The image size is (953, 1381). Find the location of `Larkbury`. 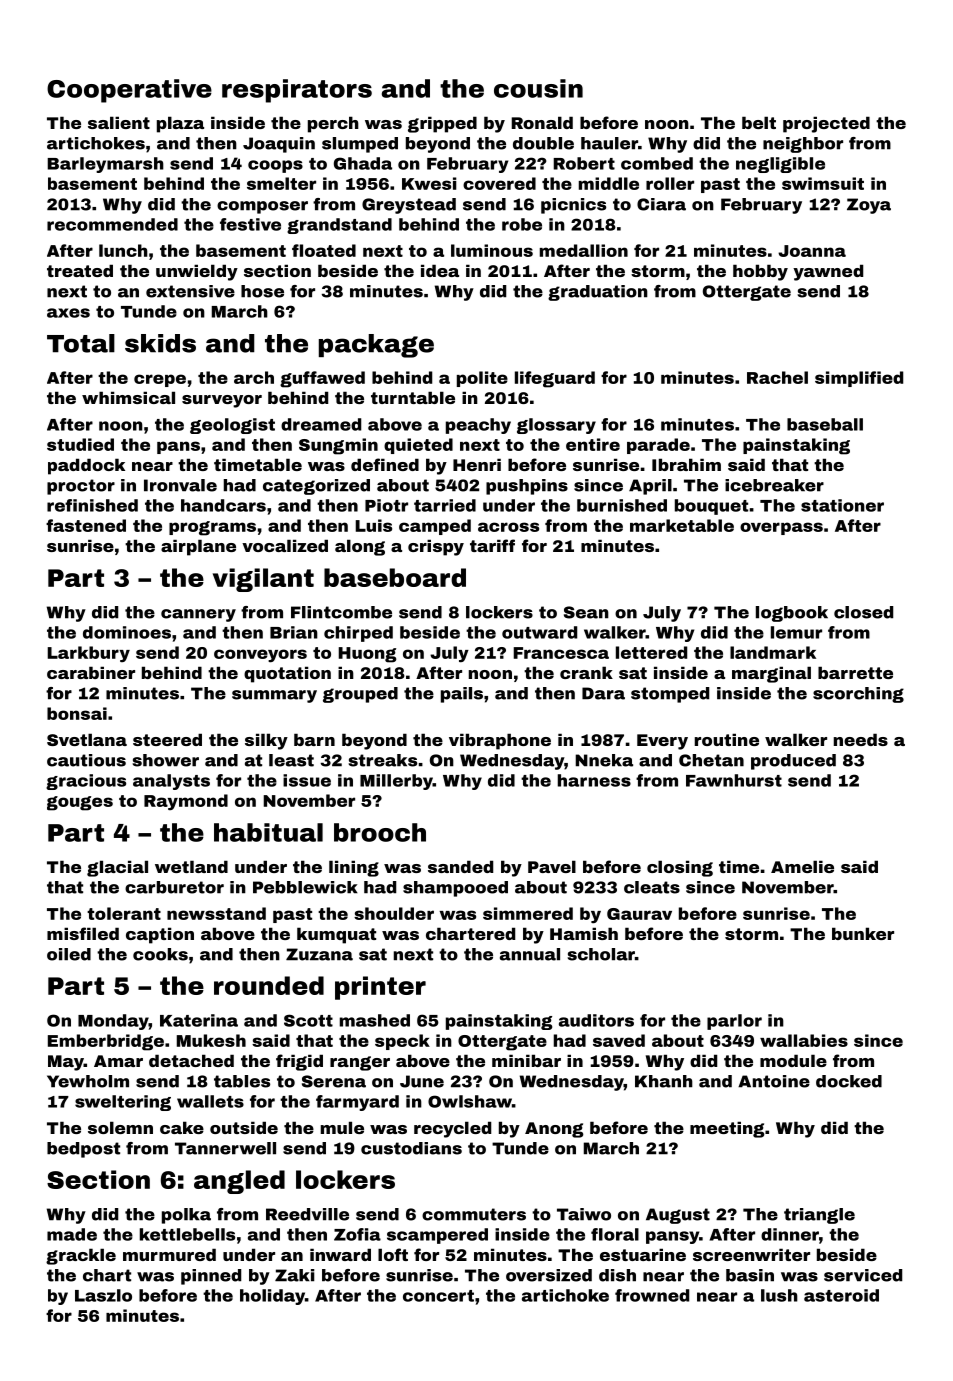

Larkbury is located at coordinates (88, 654).
